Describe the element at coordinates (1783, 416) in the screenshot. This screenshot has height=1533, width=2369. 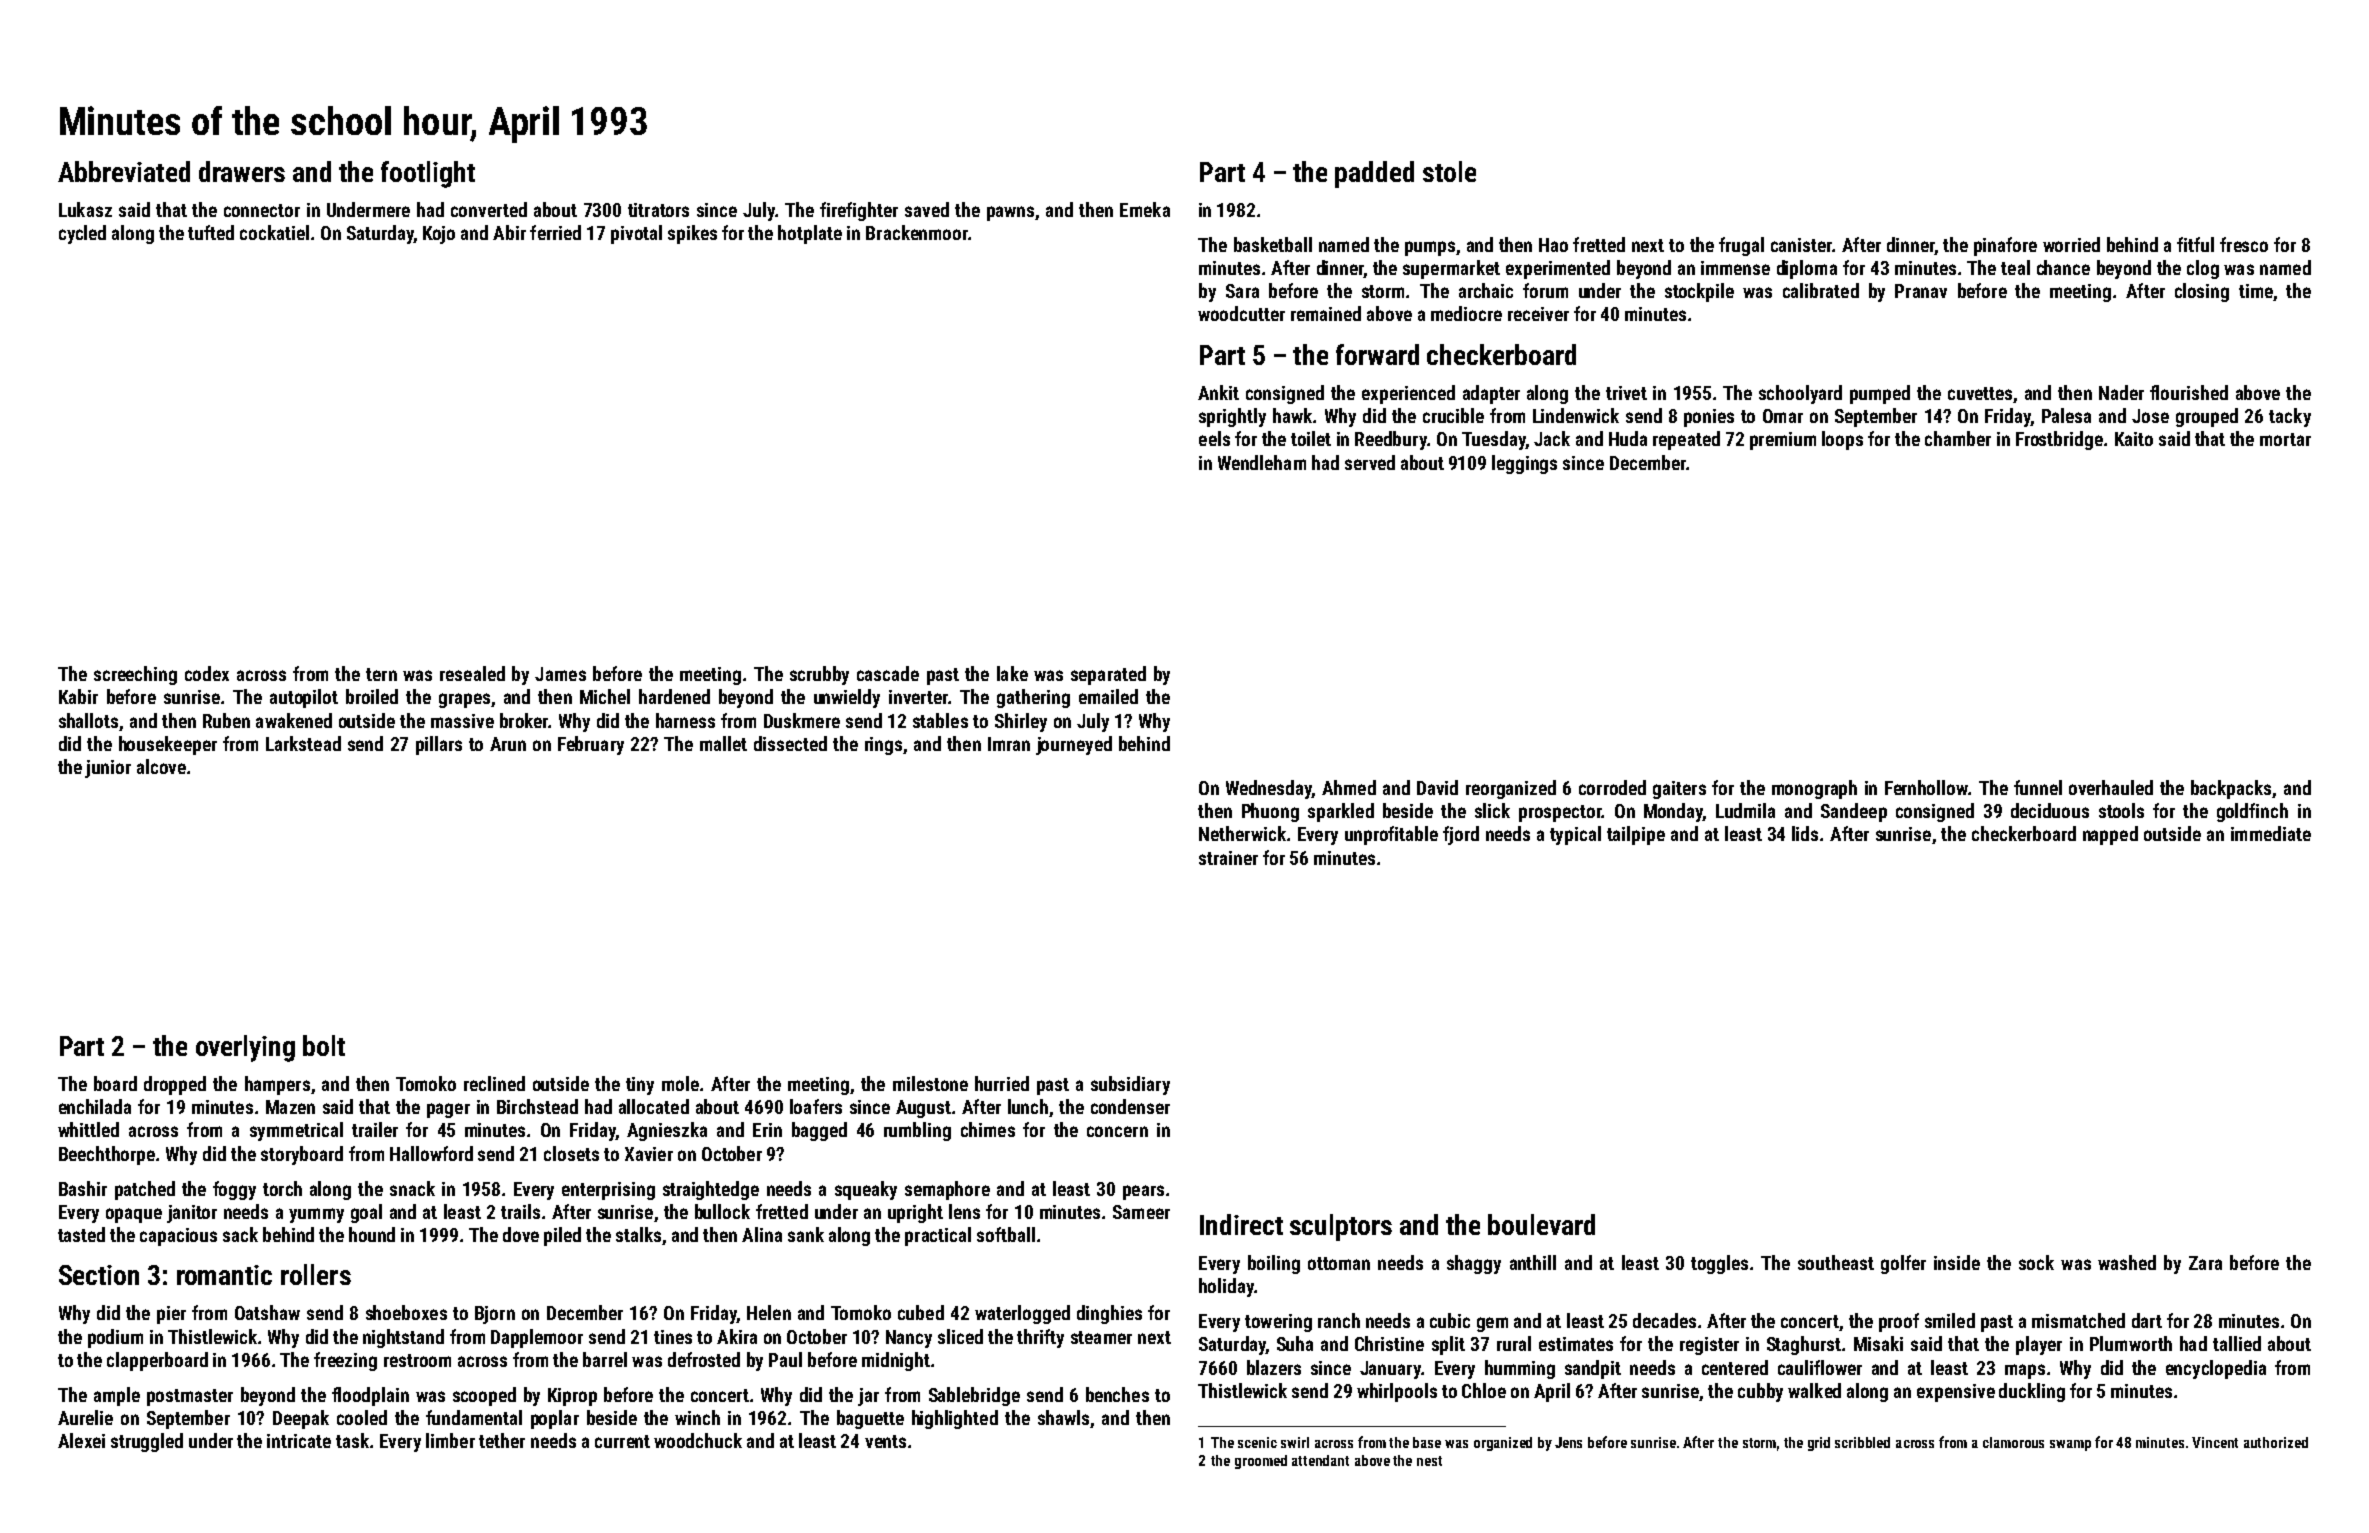
I see `Omar` at that location.
